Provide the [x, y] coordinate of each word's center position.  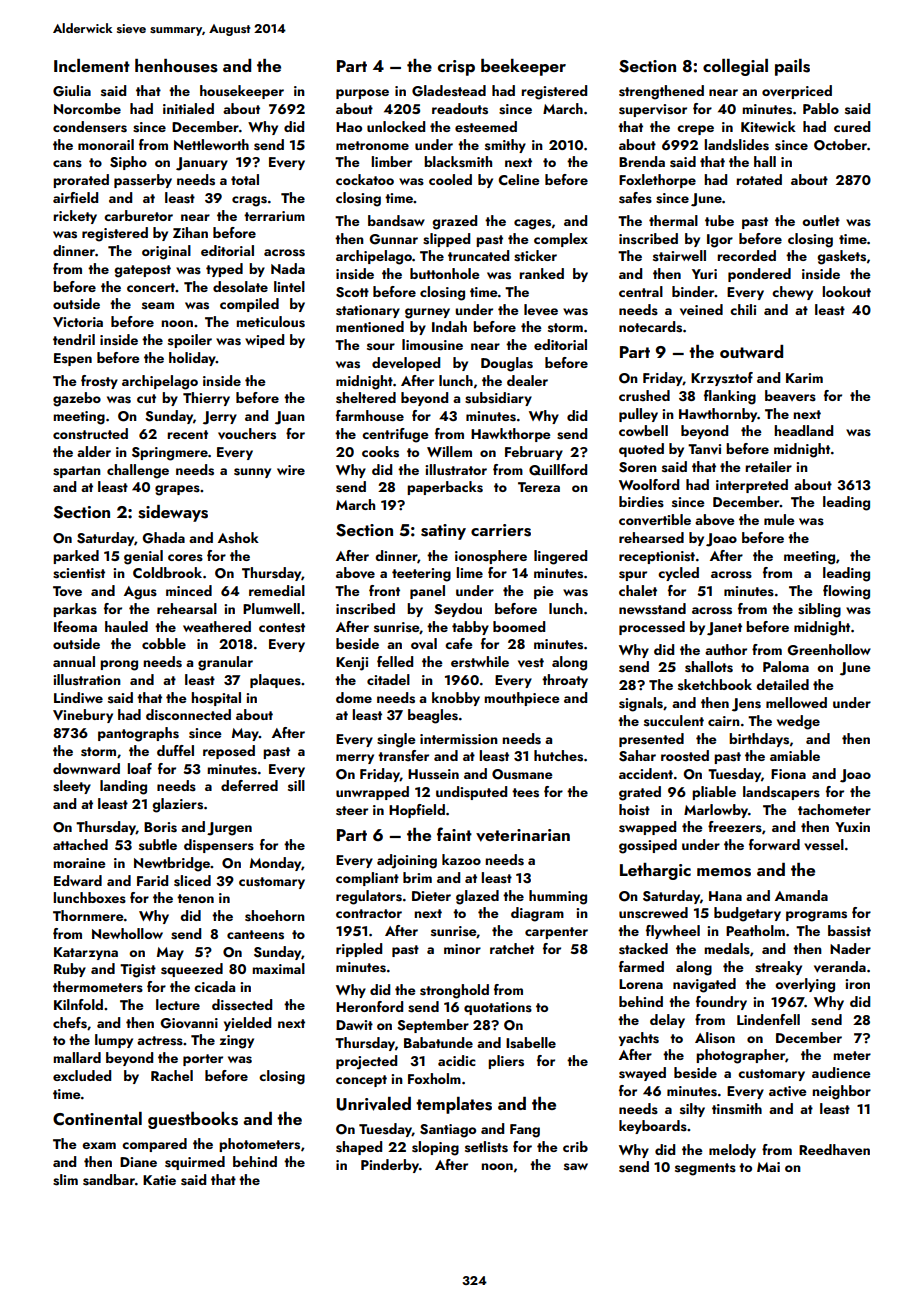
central [641, 291]
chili [743, 309]
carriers [501, 530]
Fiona [788, 774]
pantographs [138, 734]
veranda [840, 967]
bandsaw [396, 221]
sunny [252, 473]
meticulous [270, 322]
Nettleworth [211, 144]
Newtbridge [172, 864]
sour [381, 347]
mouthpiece [522, 699]
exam [99, 1145]
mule [779, 519]
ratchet [512, 948]
